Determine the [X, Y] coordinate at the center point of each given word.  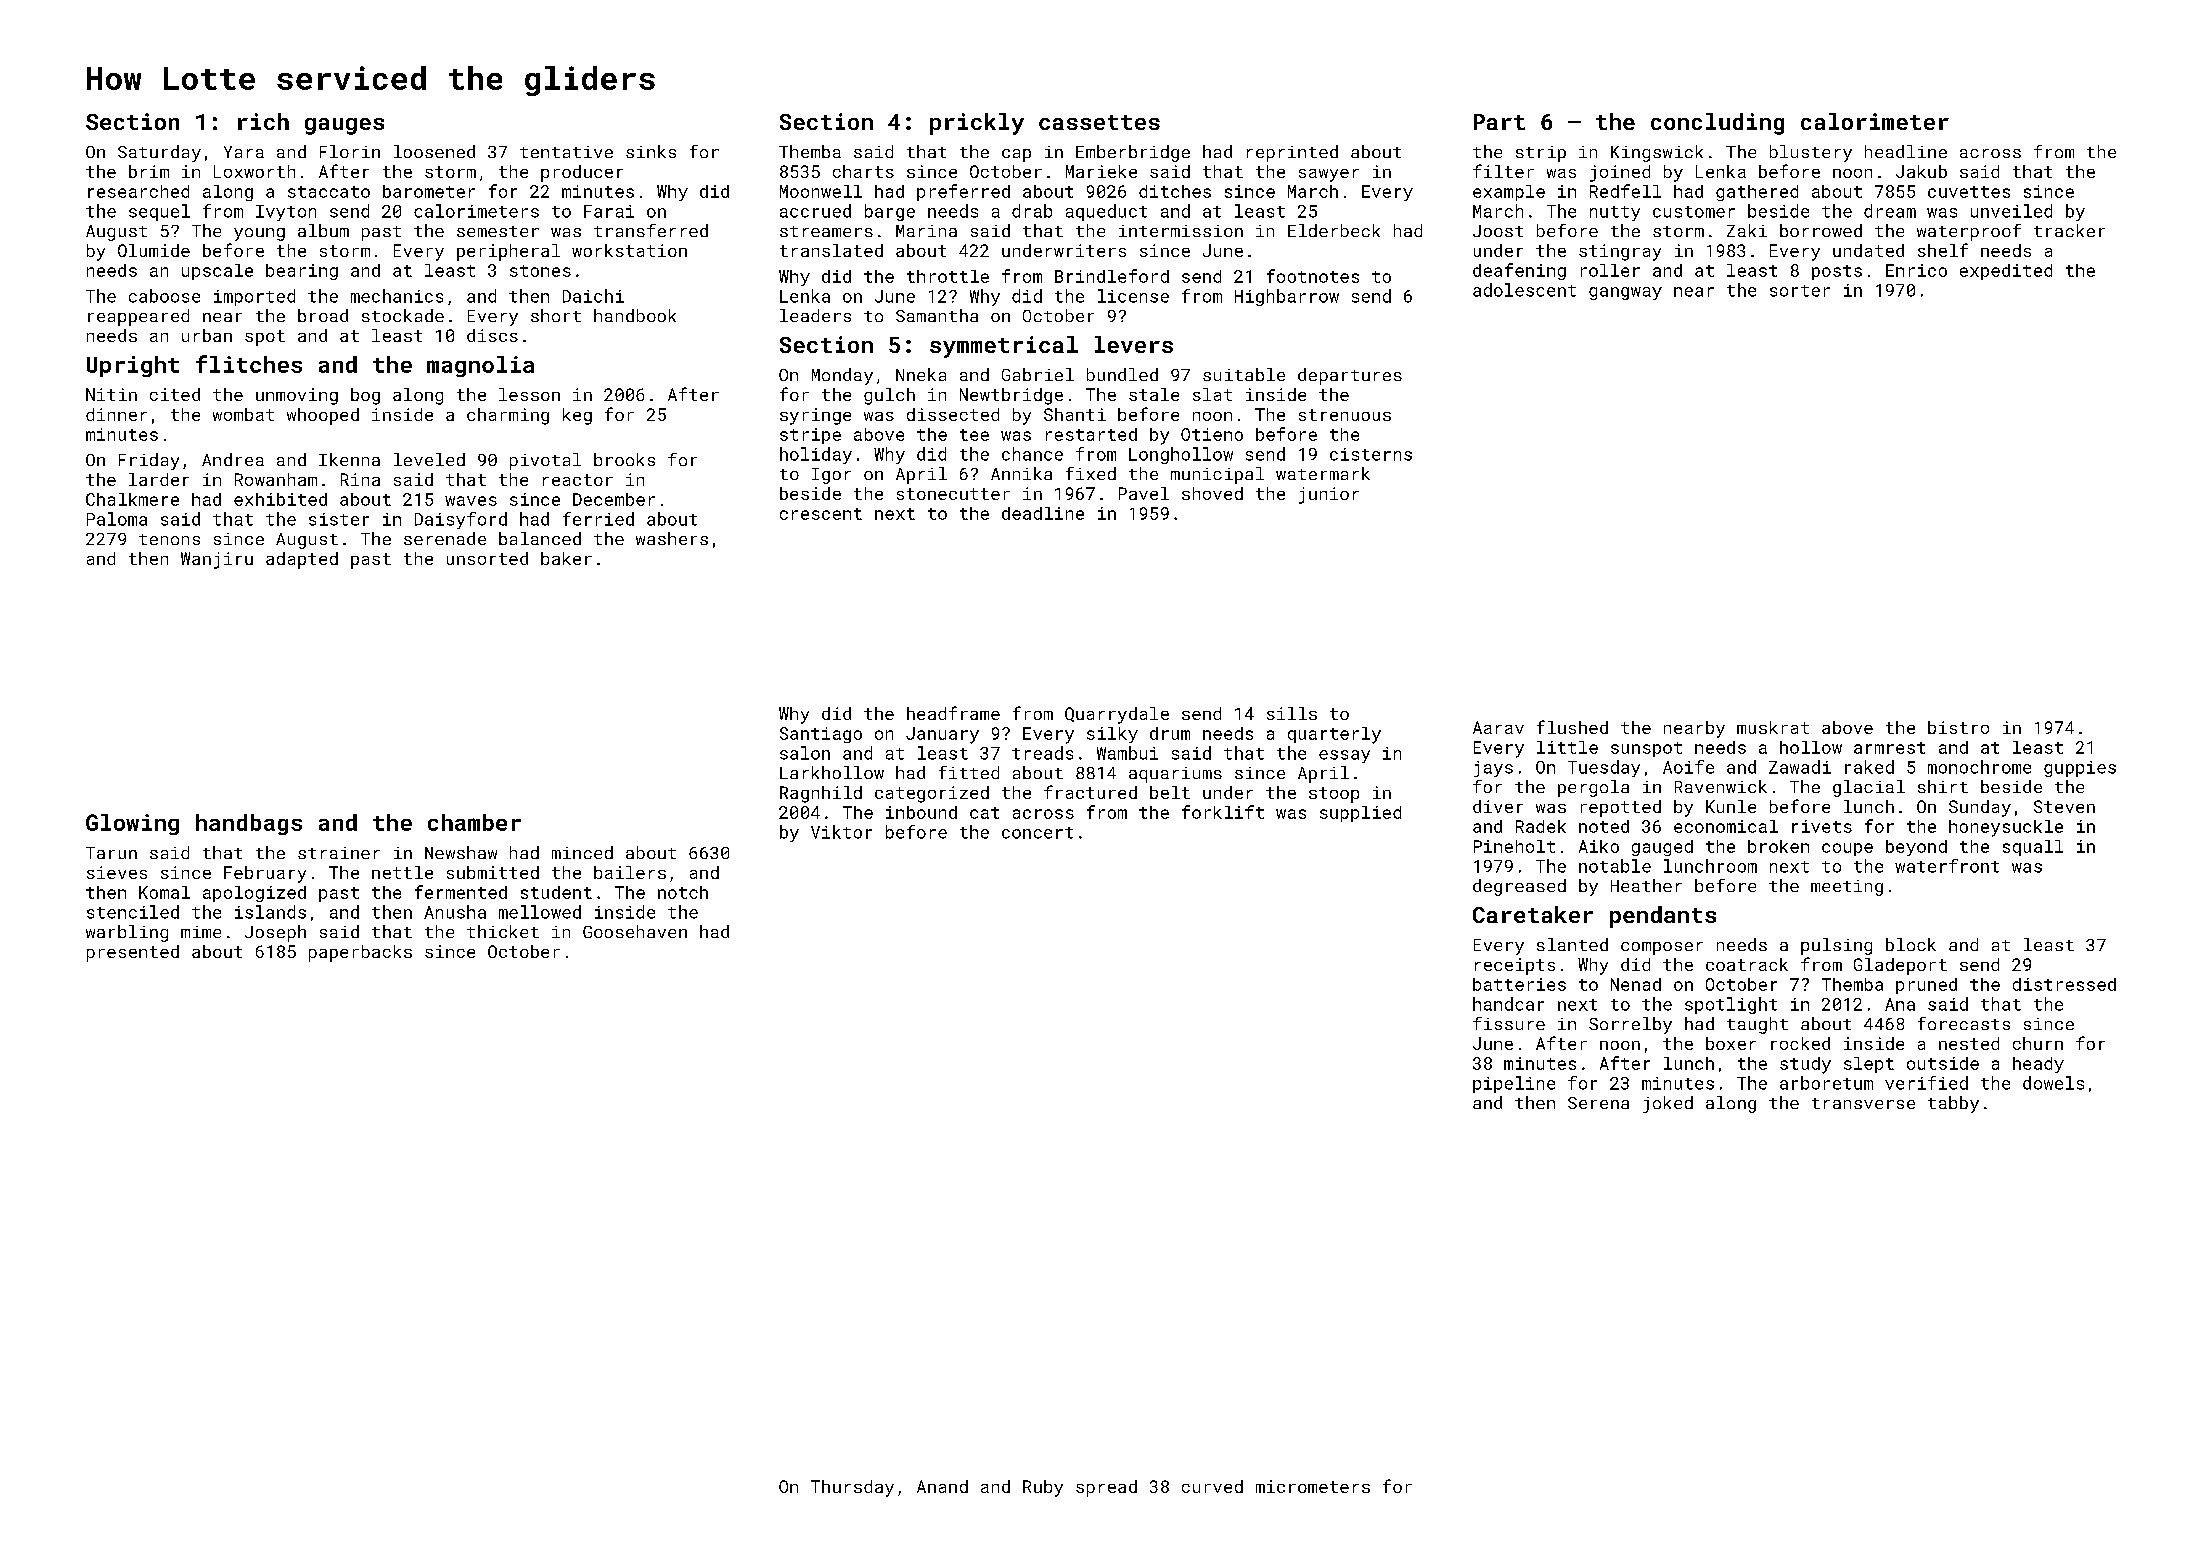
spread [1106, 1488]
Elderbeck [1334, 230]
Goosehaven [635, 931]
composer [1662, 948]
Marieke [1101, 171]
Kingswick [1657, 153]
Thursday [852, 1488]
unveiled [2011, 211]
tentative [566, 152]
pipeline [1514, 1084]
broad [323, 315]
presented [133, 953]
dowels [2053, 1083]
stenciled [133, 912]
